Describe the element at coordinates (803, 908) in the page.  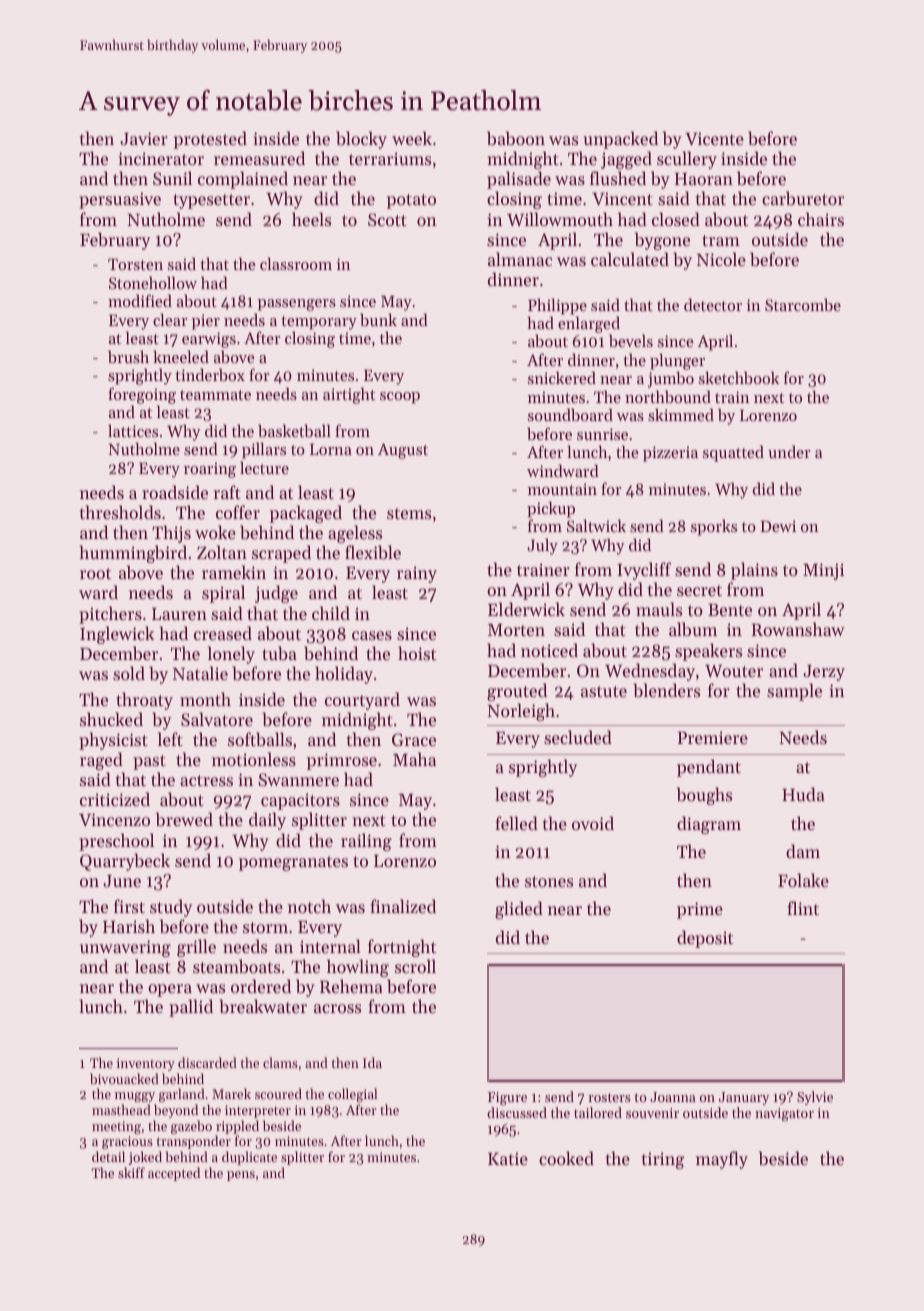
I see `flint` at that location.
